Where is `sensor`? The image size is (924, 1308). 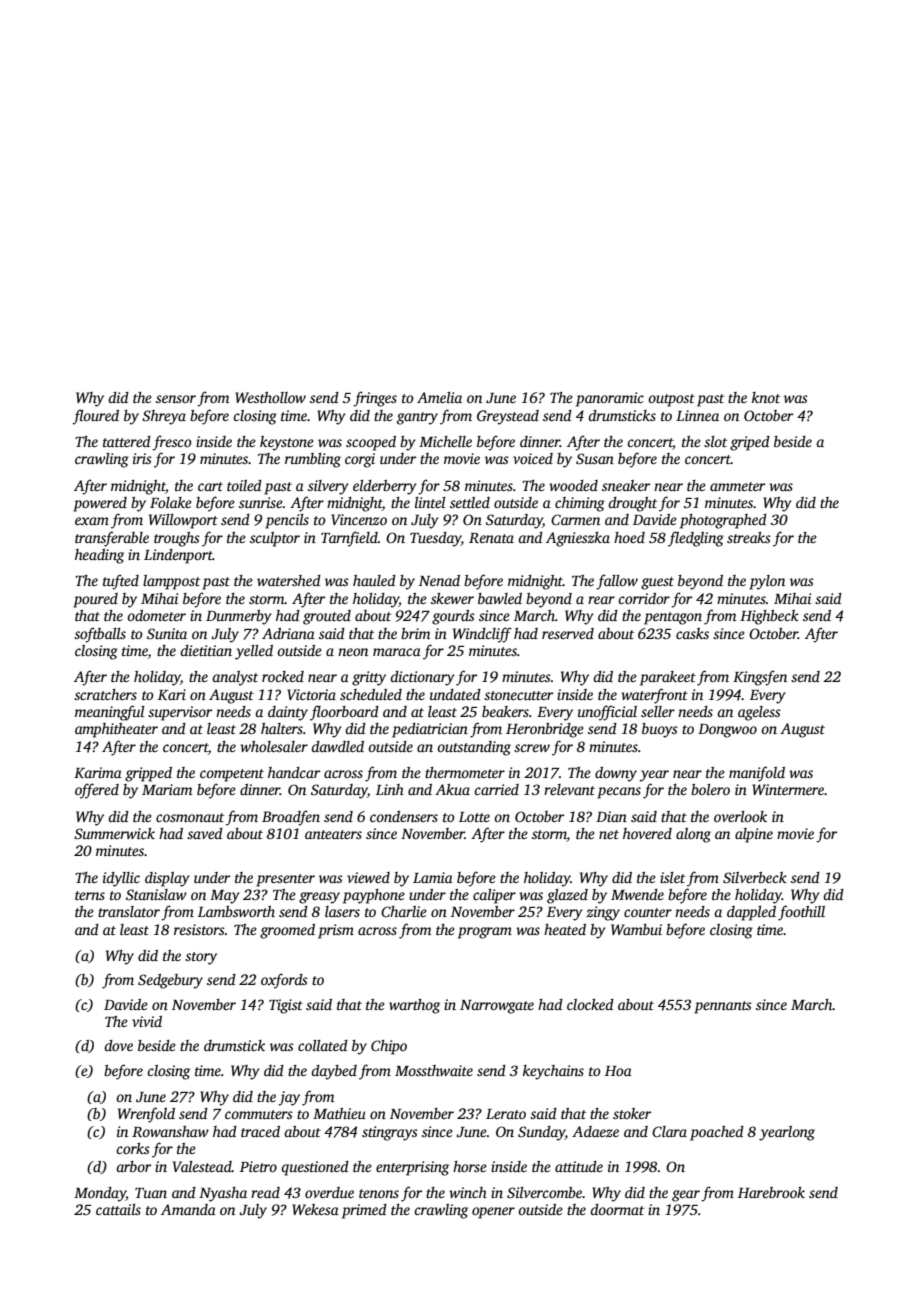
sensor is located at coordinates (176, 399).
